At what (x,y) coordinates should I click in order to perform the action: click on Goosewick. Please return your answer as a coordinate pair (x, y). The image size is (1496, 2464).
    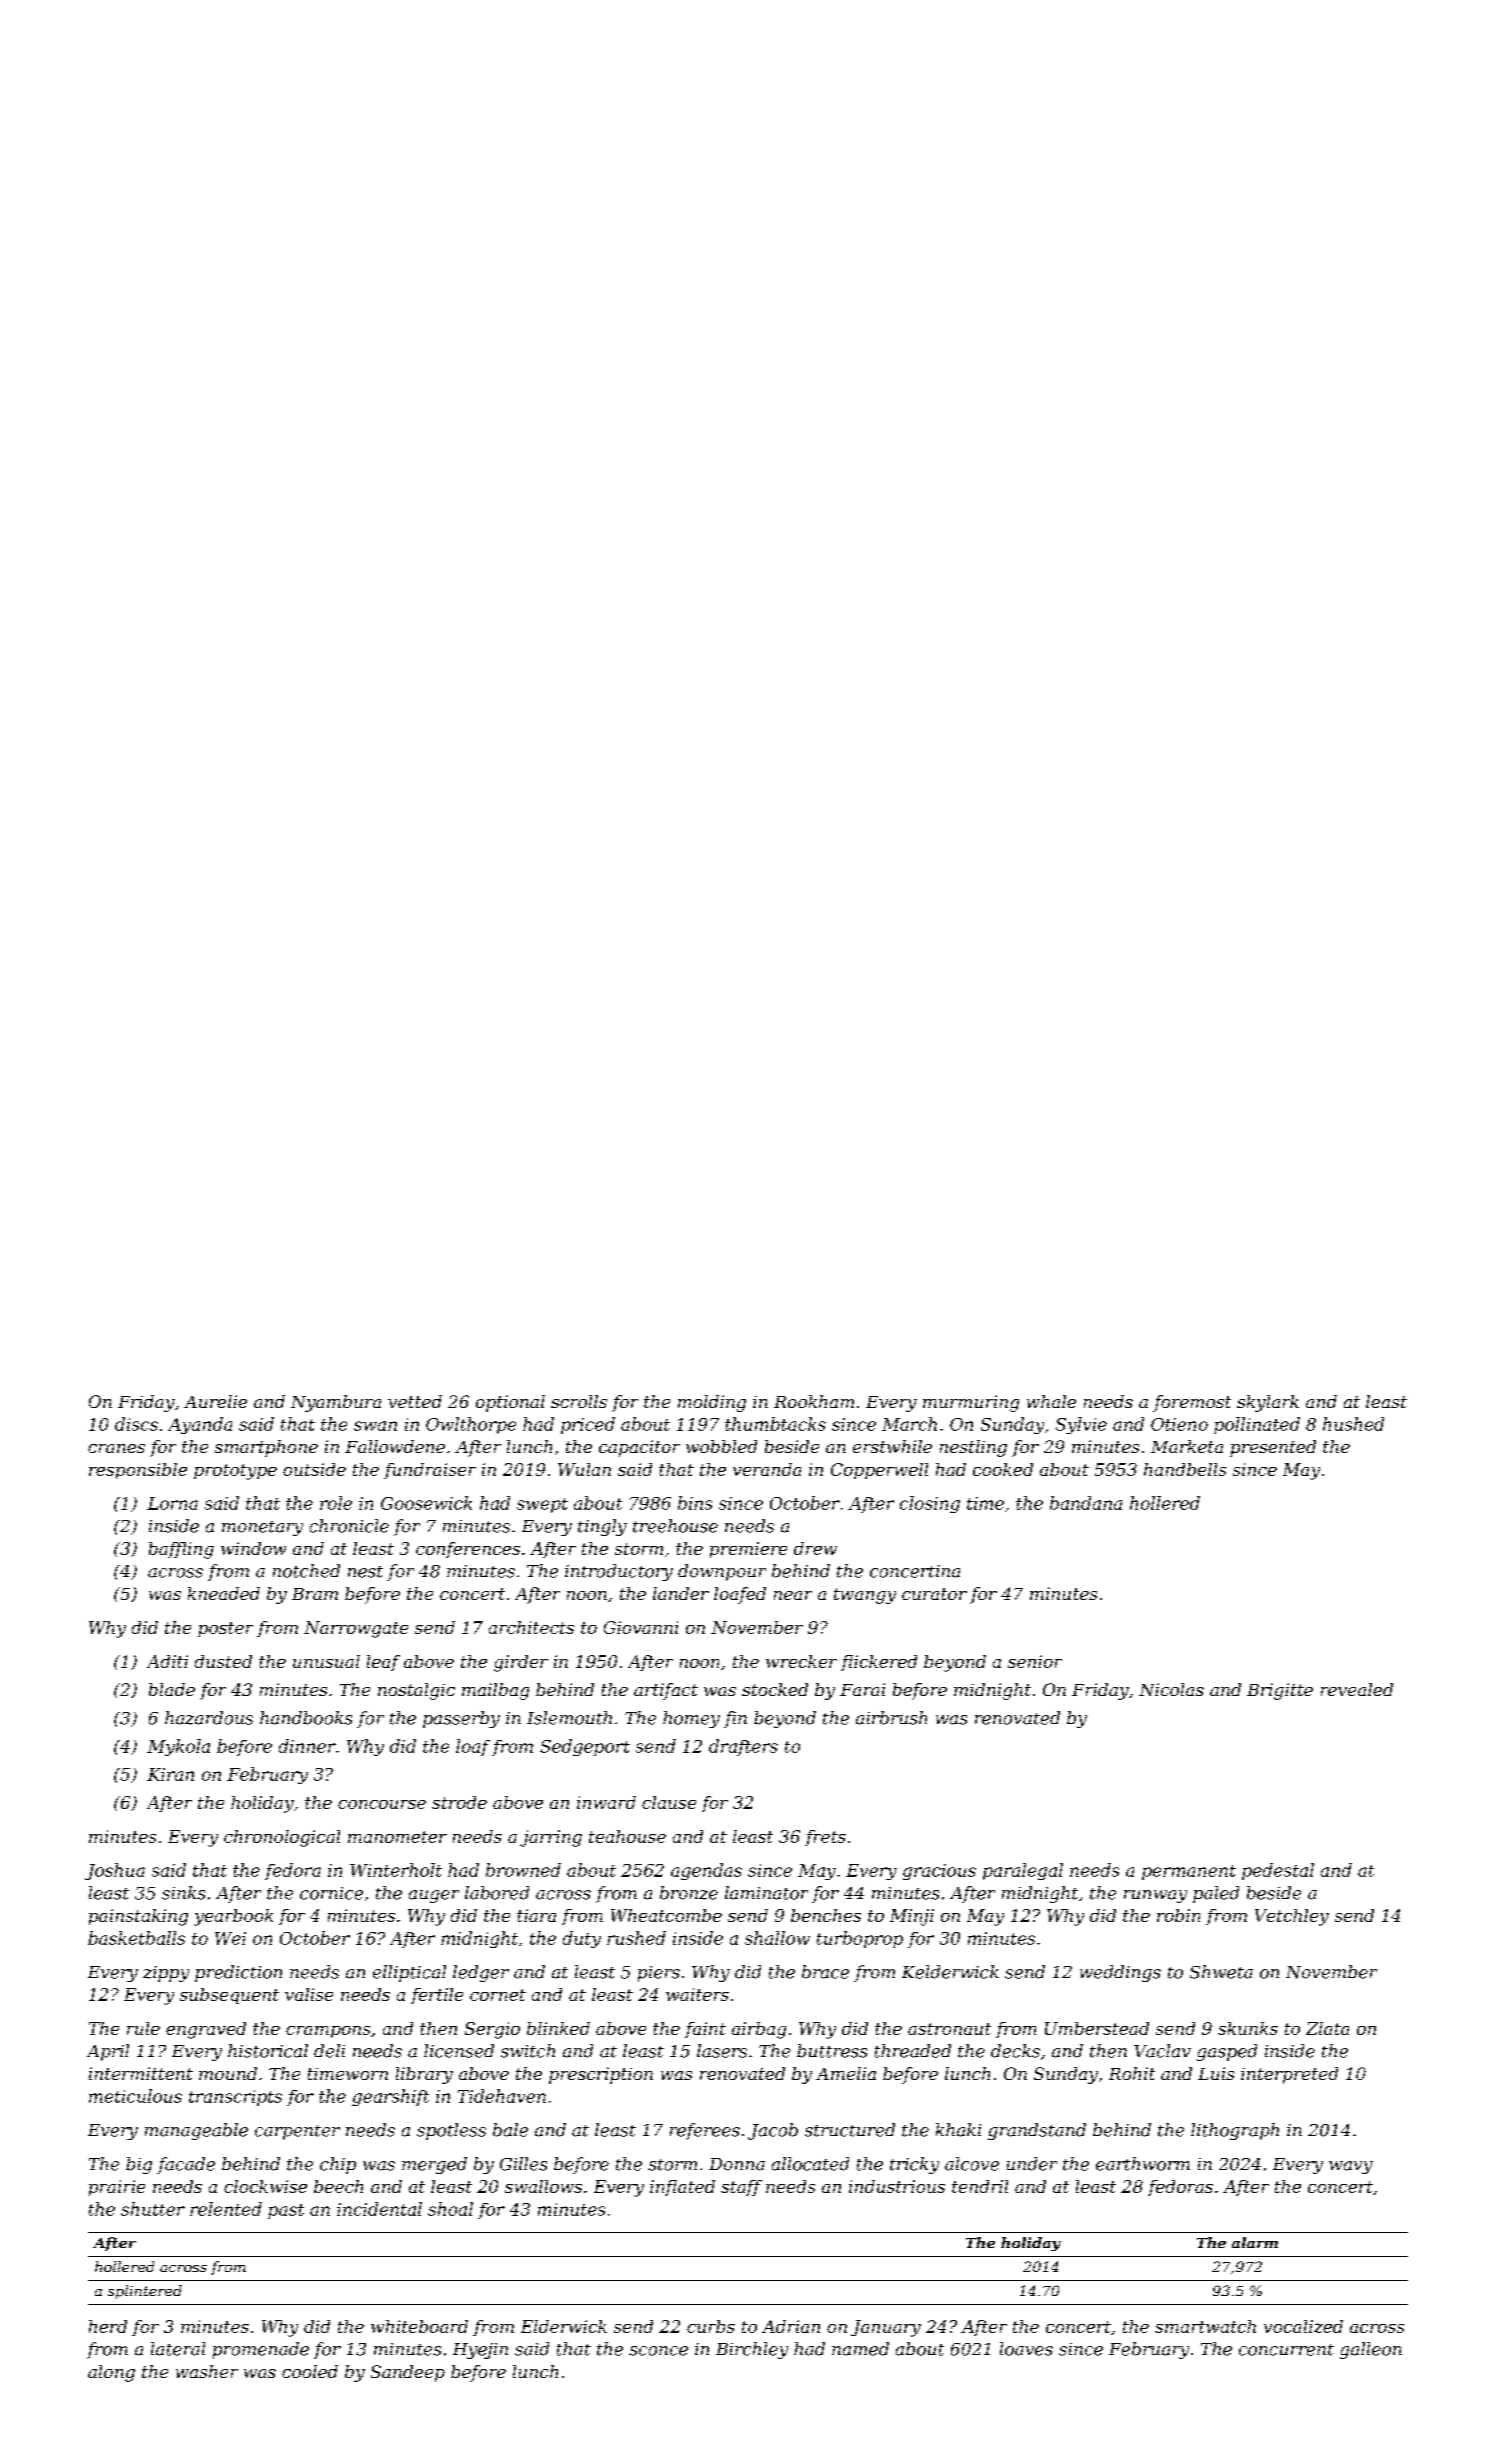
    Looking at the image, I should click on (426, 1503).
